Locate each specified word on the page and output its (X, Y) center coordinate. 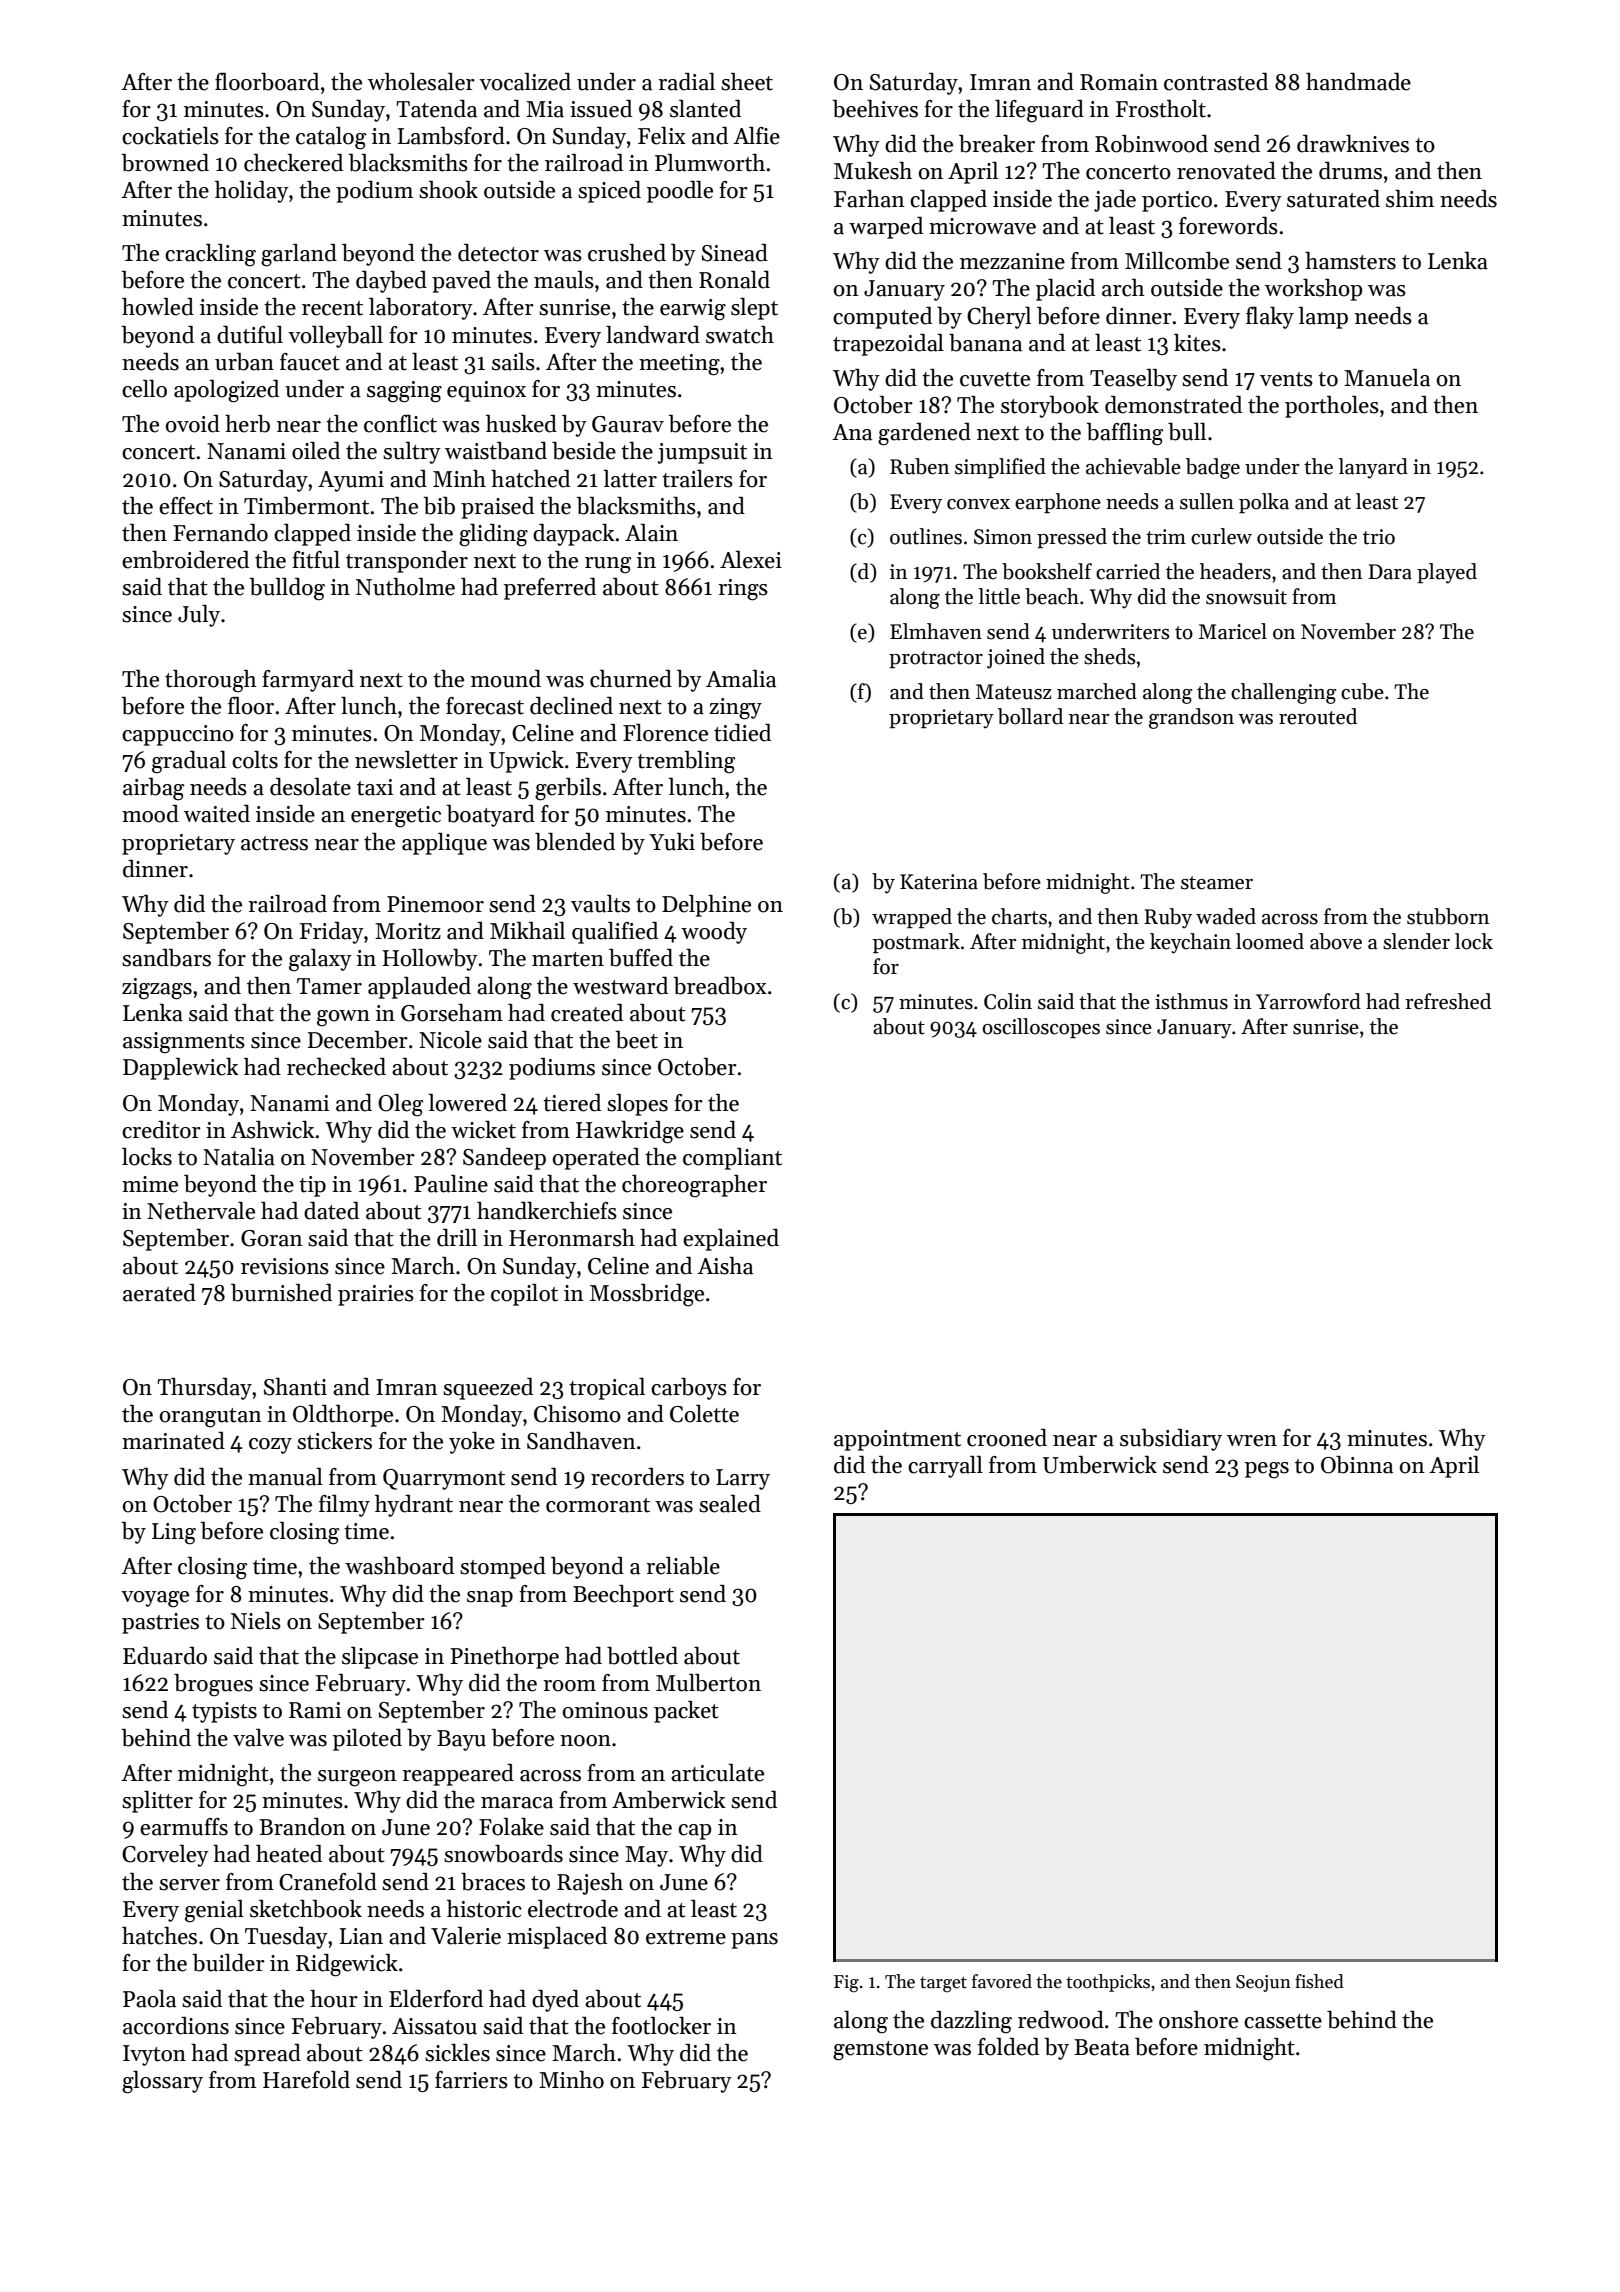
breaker (997, 144)
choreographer (694, 1186)
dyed (555, 2001)
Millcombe (1177, 261)
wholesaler (421, 82)
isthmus (1191, 1001)
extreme (686, 1937)
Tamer (329, 986)
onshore (1198, 2020)
